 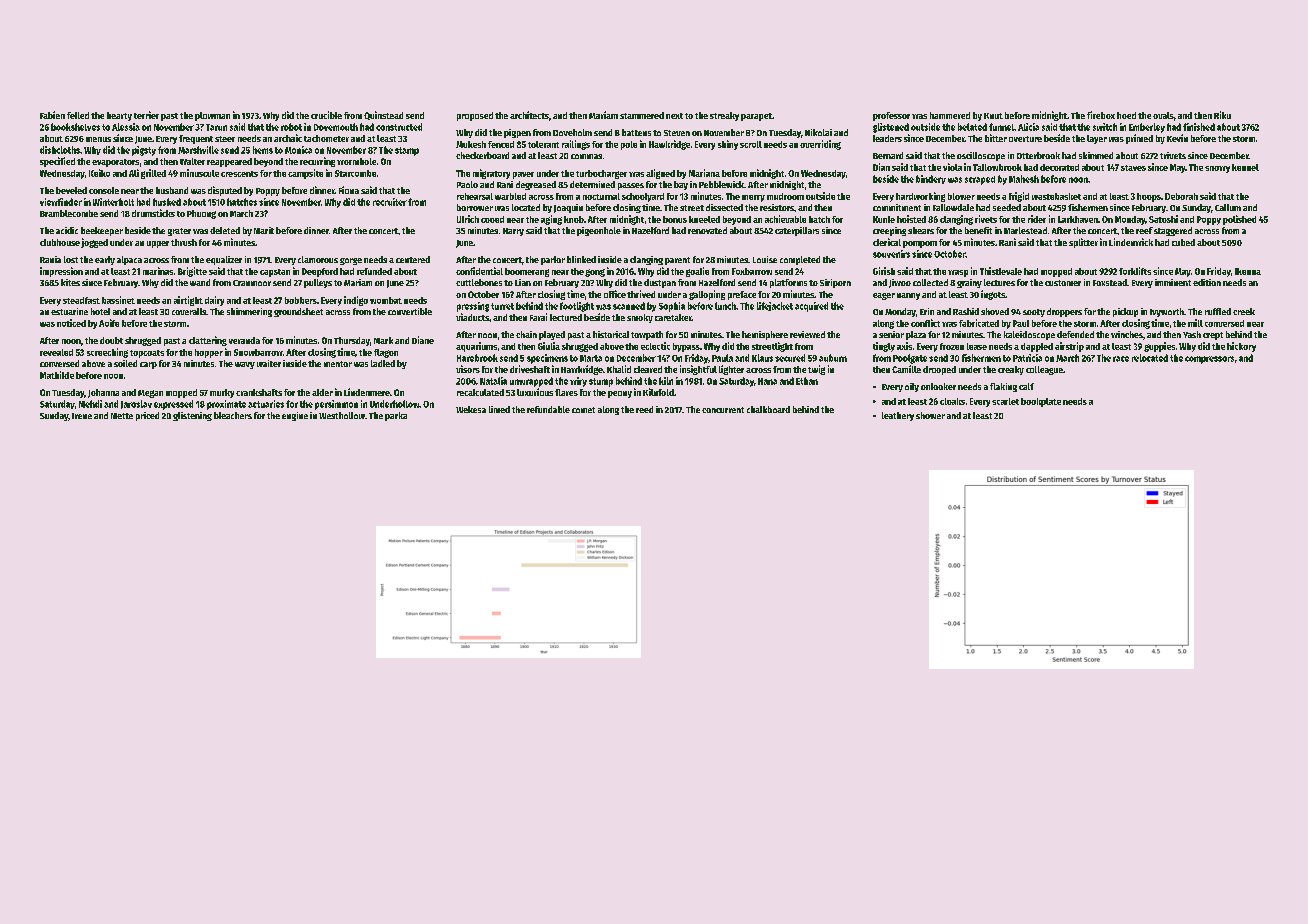 What do you see at coordinates (768, 409) in the screenshot?
I see `chalkboard` at bounding box center [768, 409].
